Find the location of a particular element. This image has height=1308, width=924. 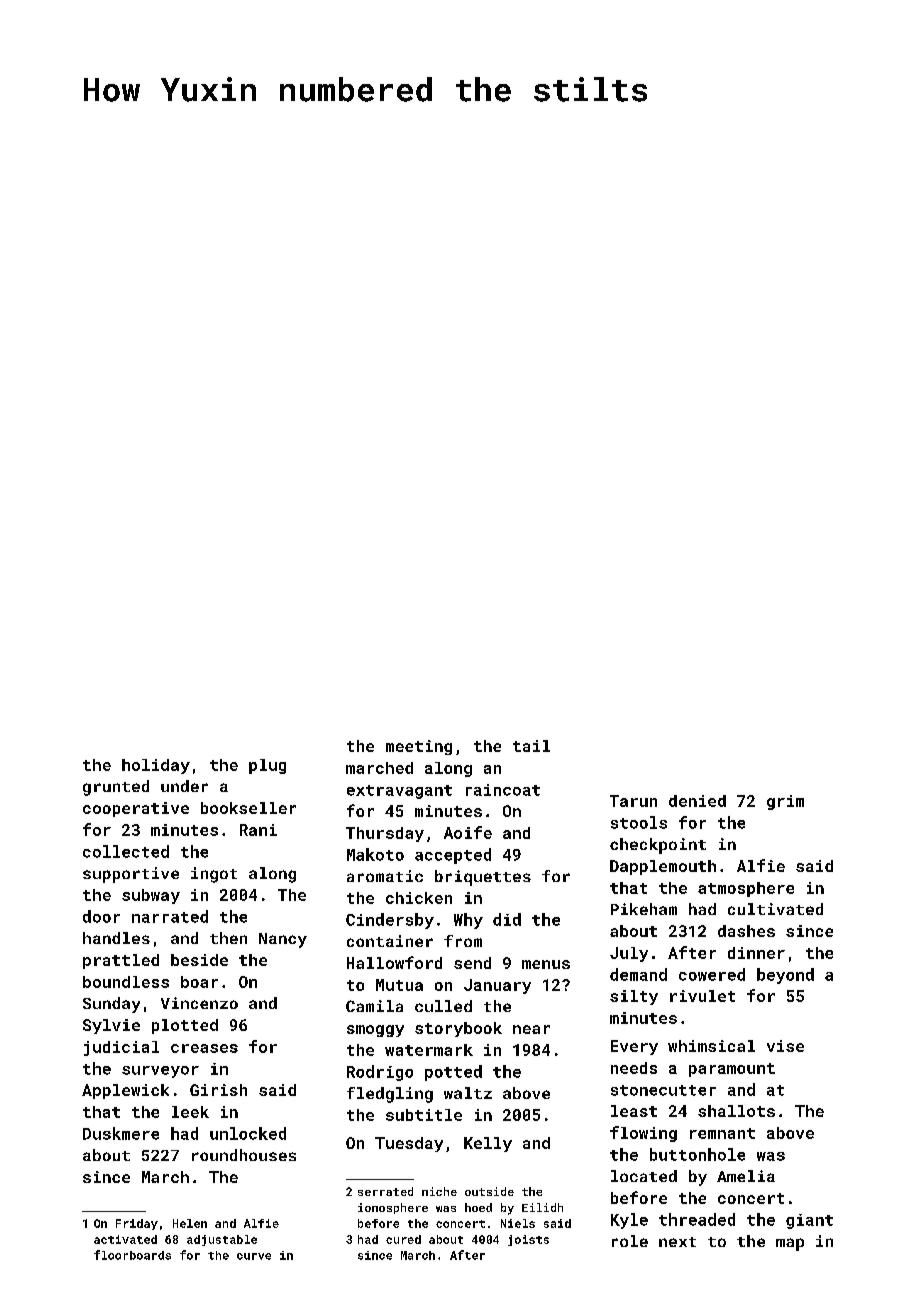

tail is located at coordinates (531, 746).
